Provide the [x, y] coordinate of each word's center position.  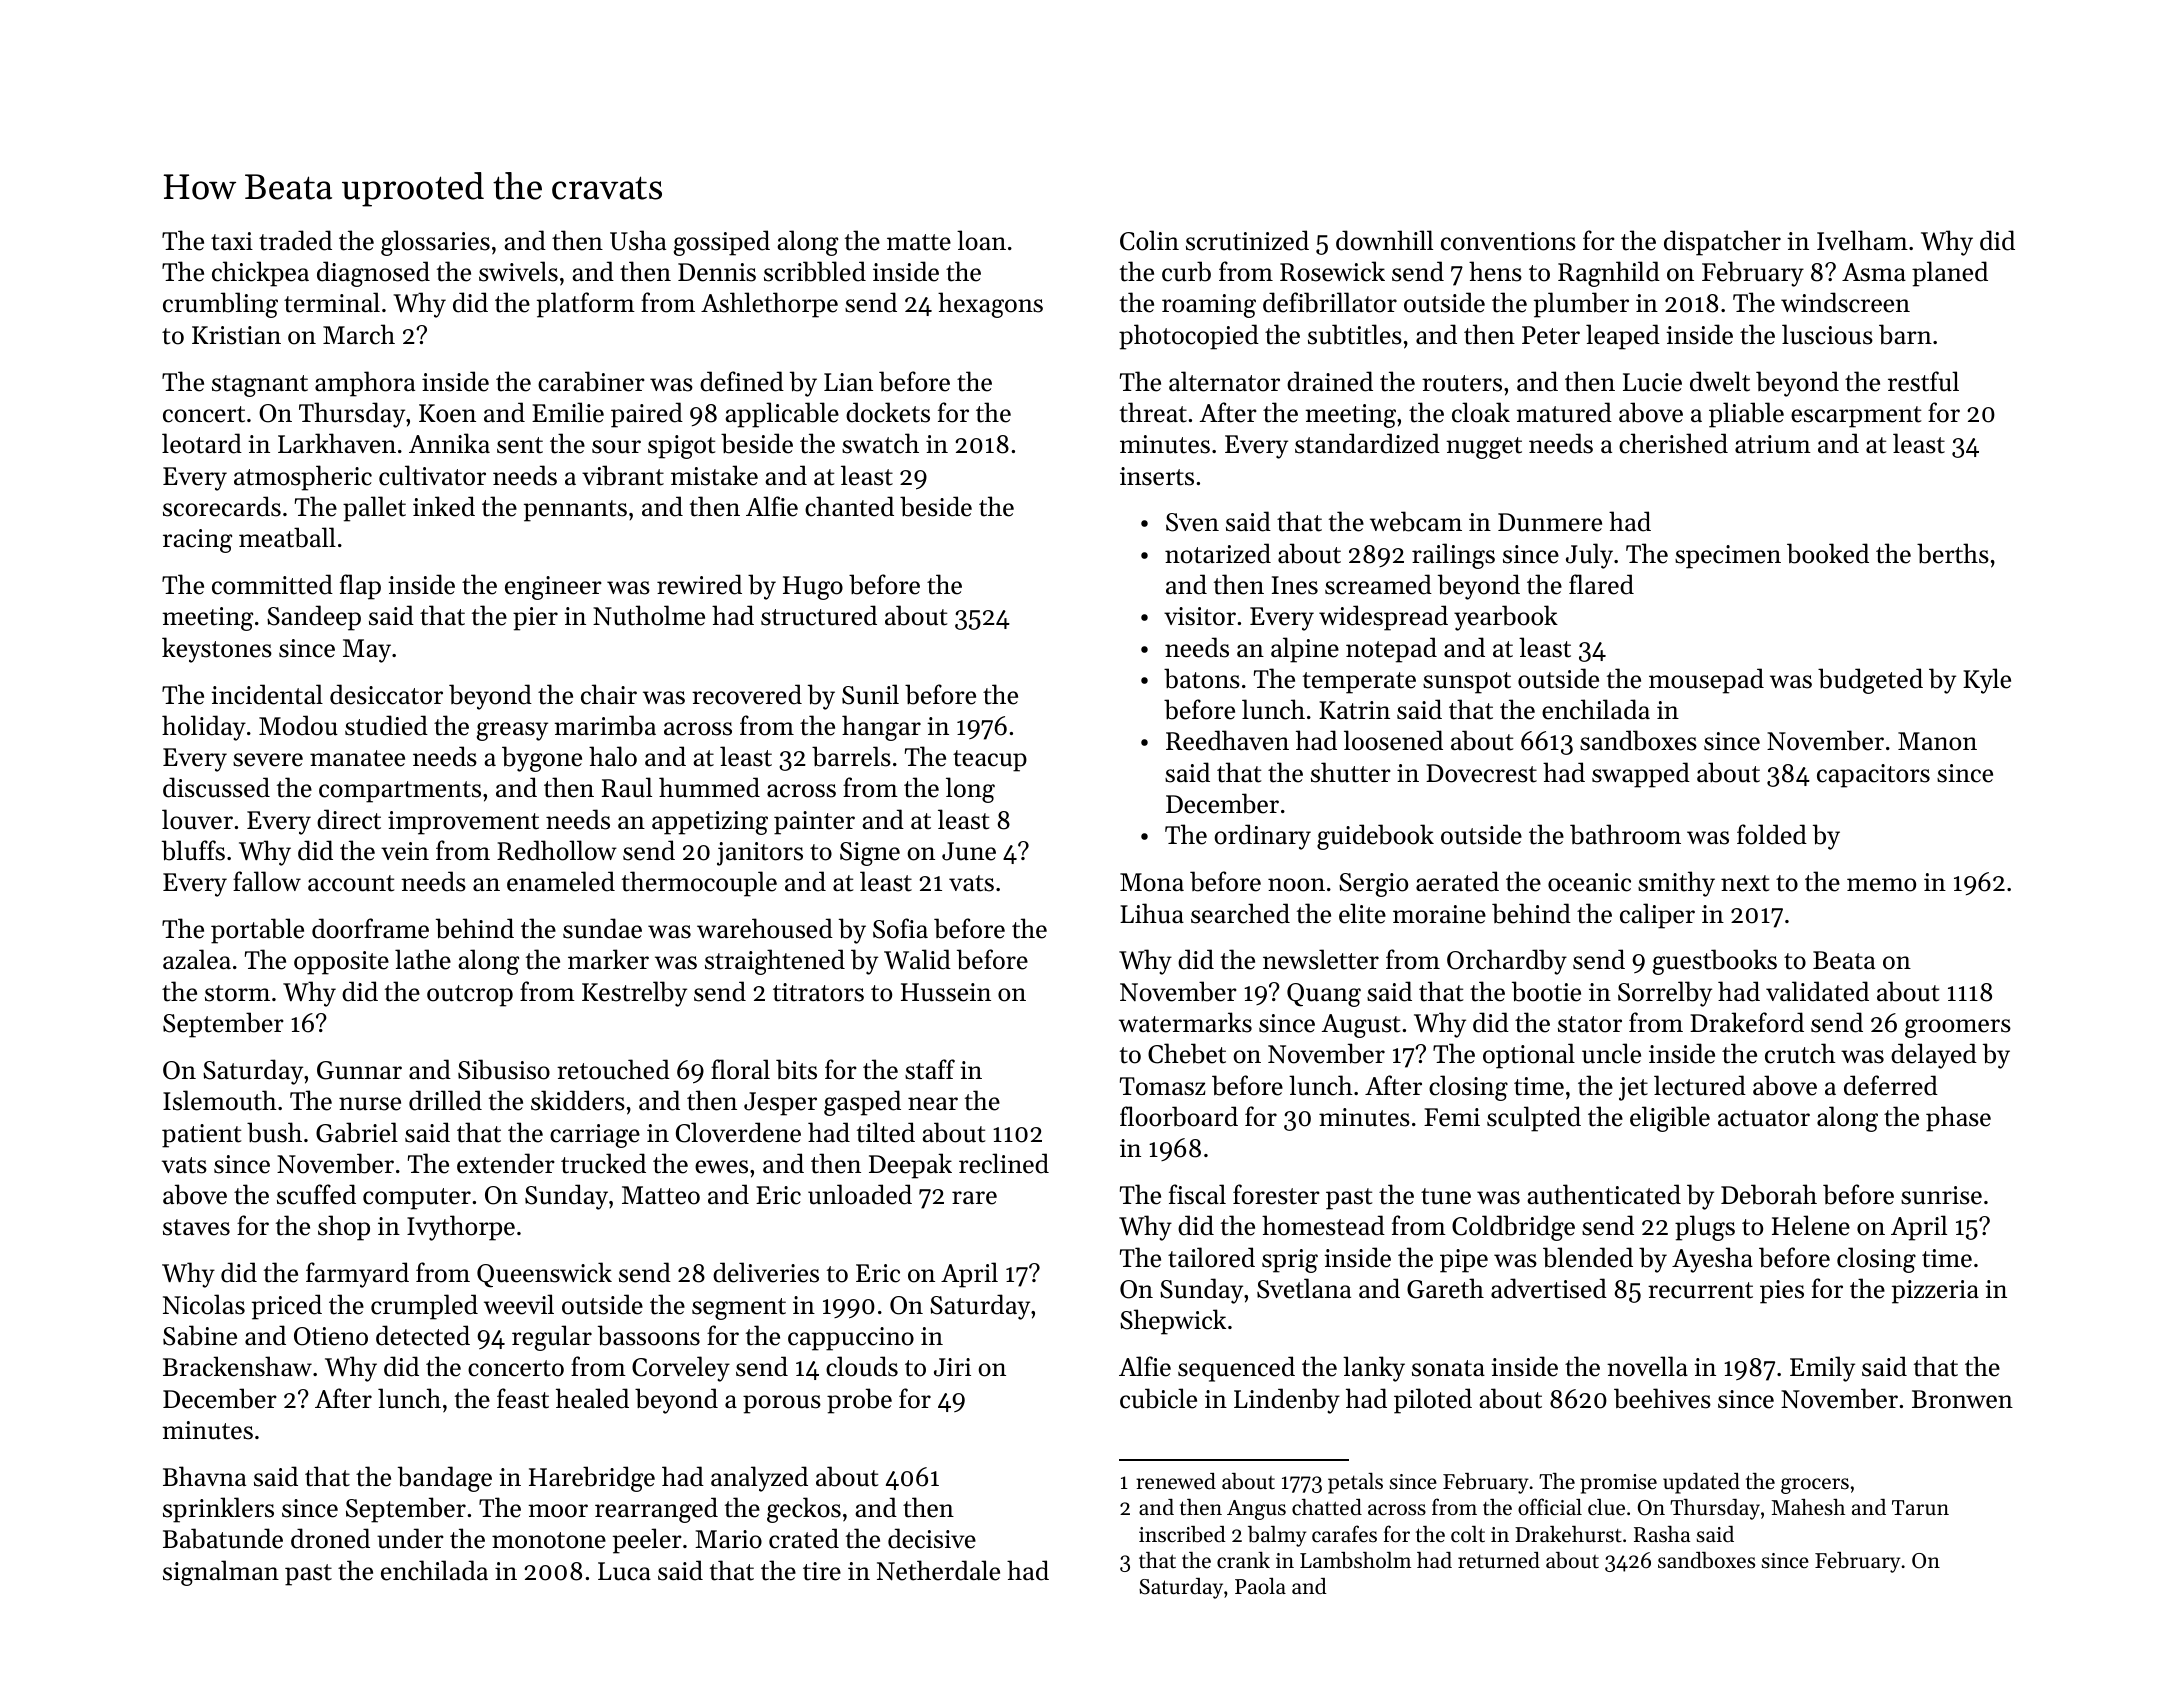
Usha [638, 240]
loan [981, 240]
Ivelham [1862, 240]
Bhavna [204, 1476]
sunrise [1941, 1195]
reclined [1004, 1163]
